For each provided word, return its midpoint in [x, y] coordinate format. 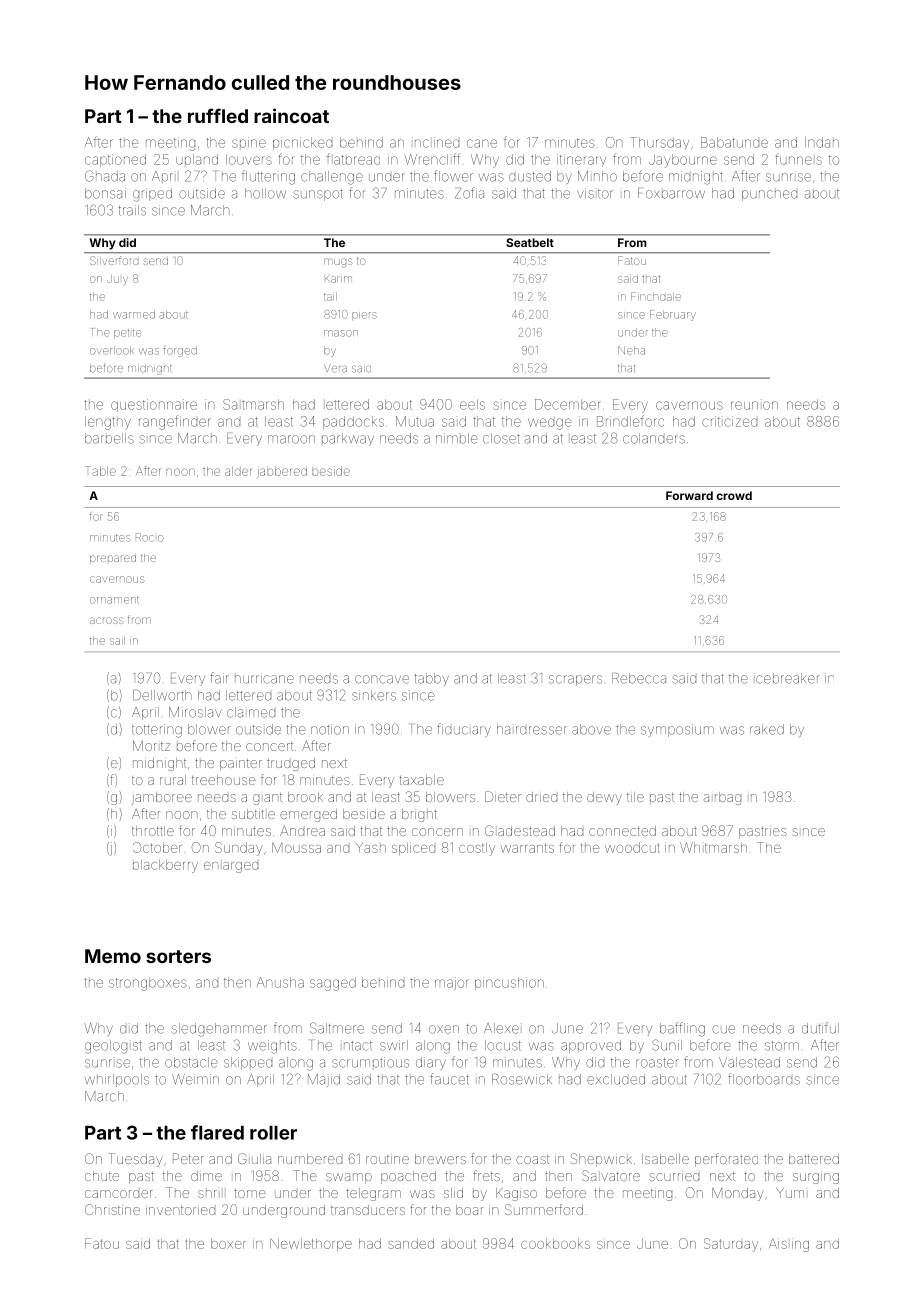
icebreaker [788, 678]
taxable [421, 780]
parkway [348, 439]
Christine [112, 1209]
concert [269, 746]
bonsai [105, 193]
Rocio [150, 537]
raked [767, 729]
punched [769, 195]
